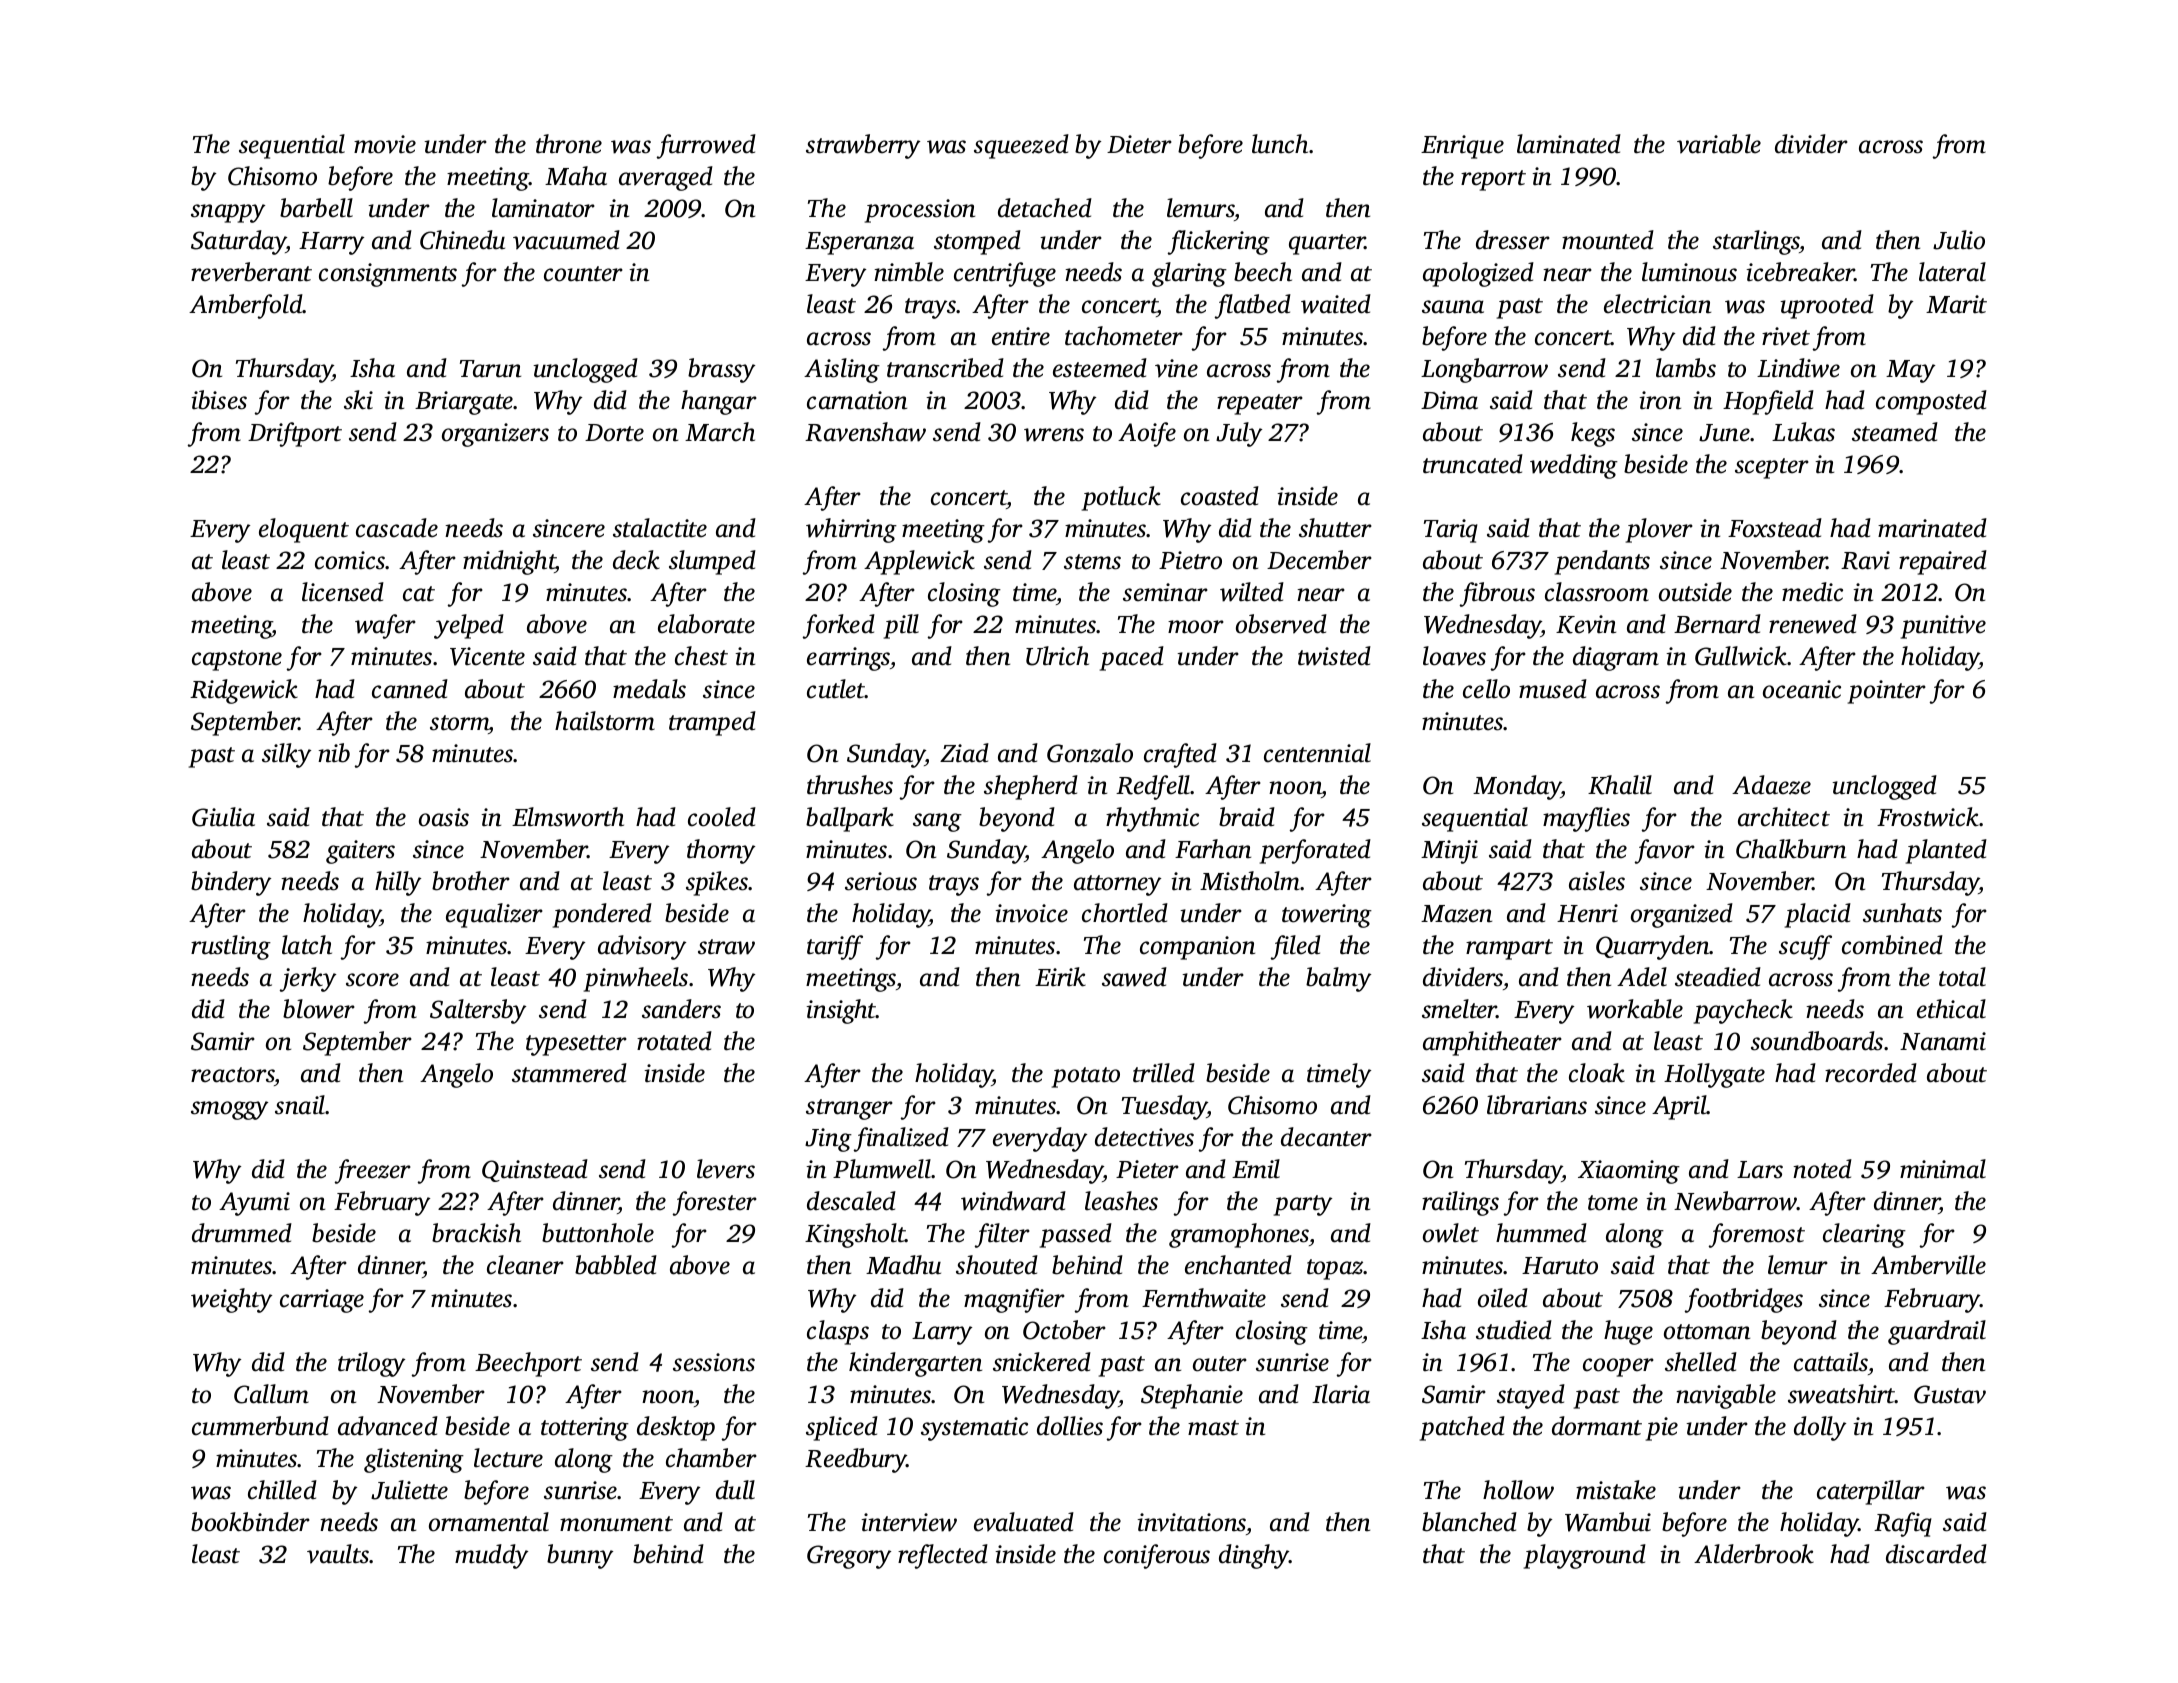  What do you see at coordinates (569, 144) in the screenshot?
I see `throne` at bounding box center [569, 144].
